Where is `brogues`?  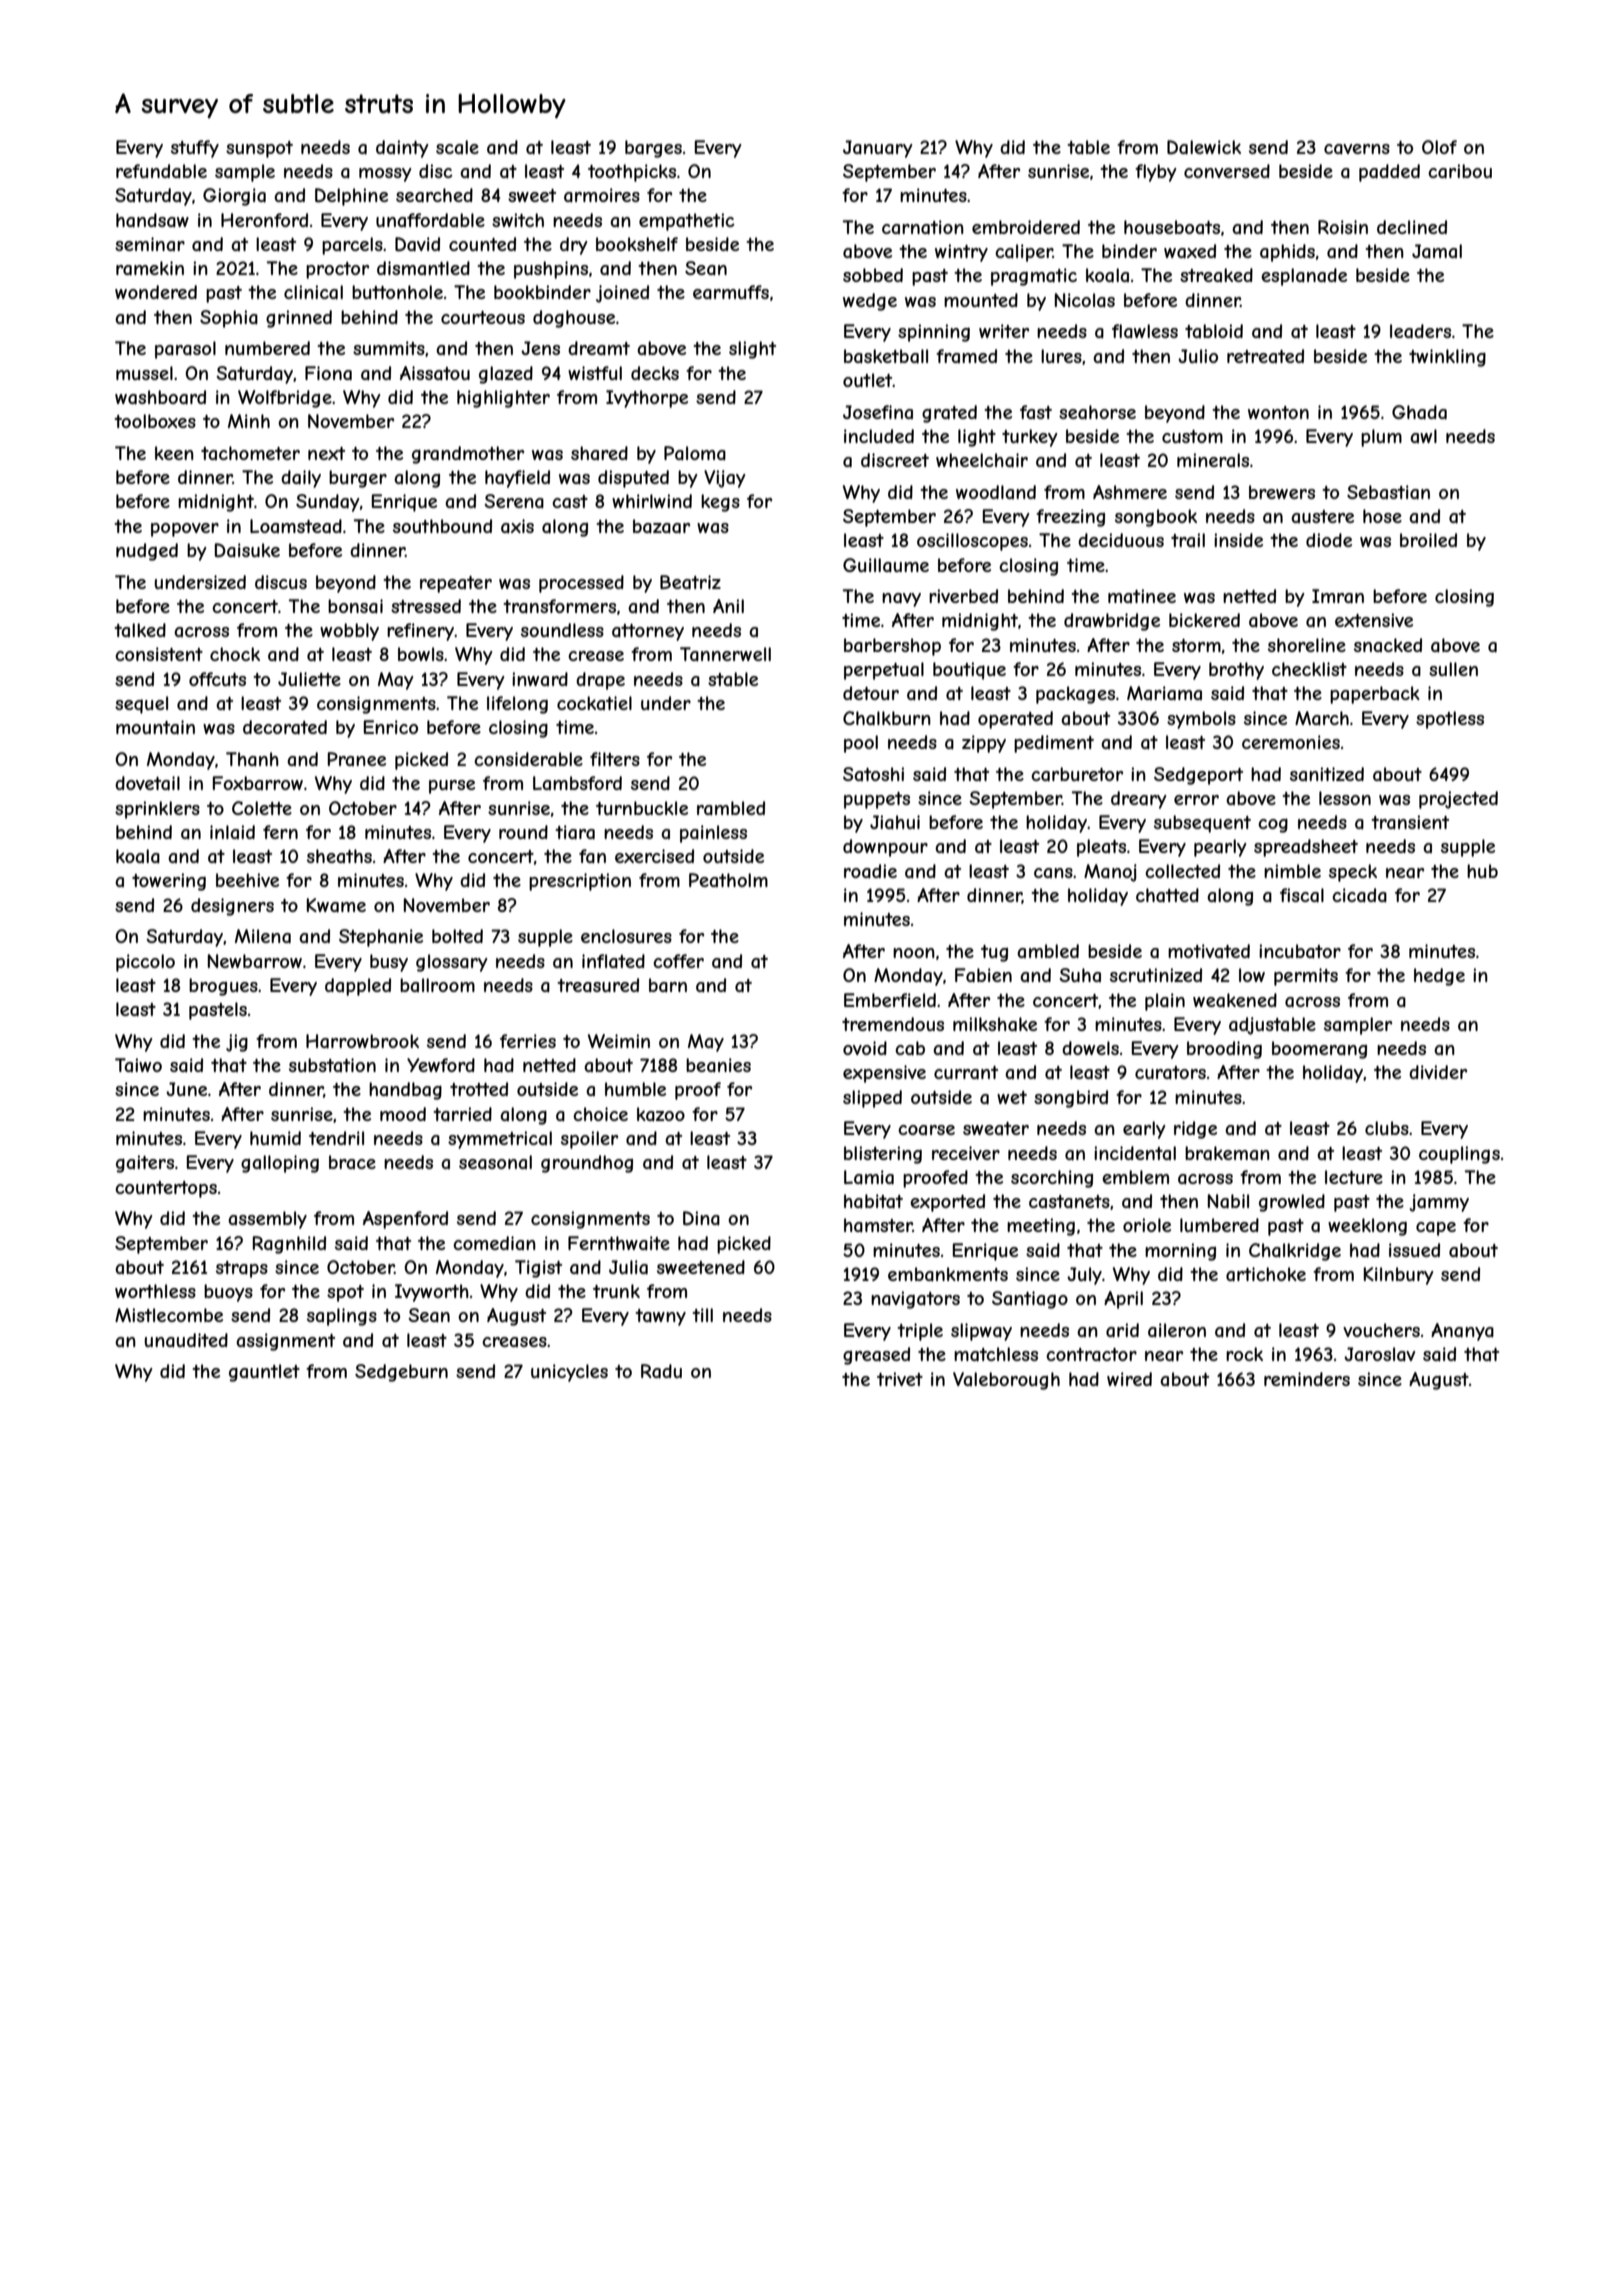
brogues is located at coordinates (223, 987).
